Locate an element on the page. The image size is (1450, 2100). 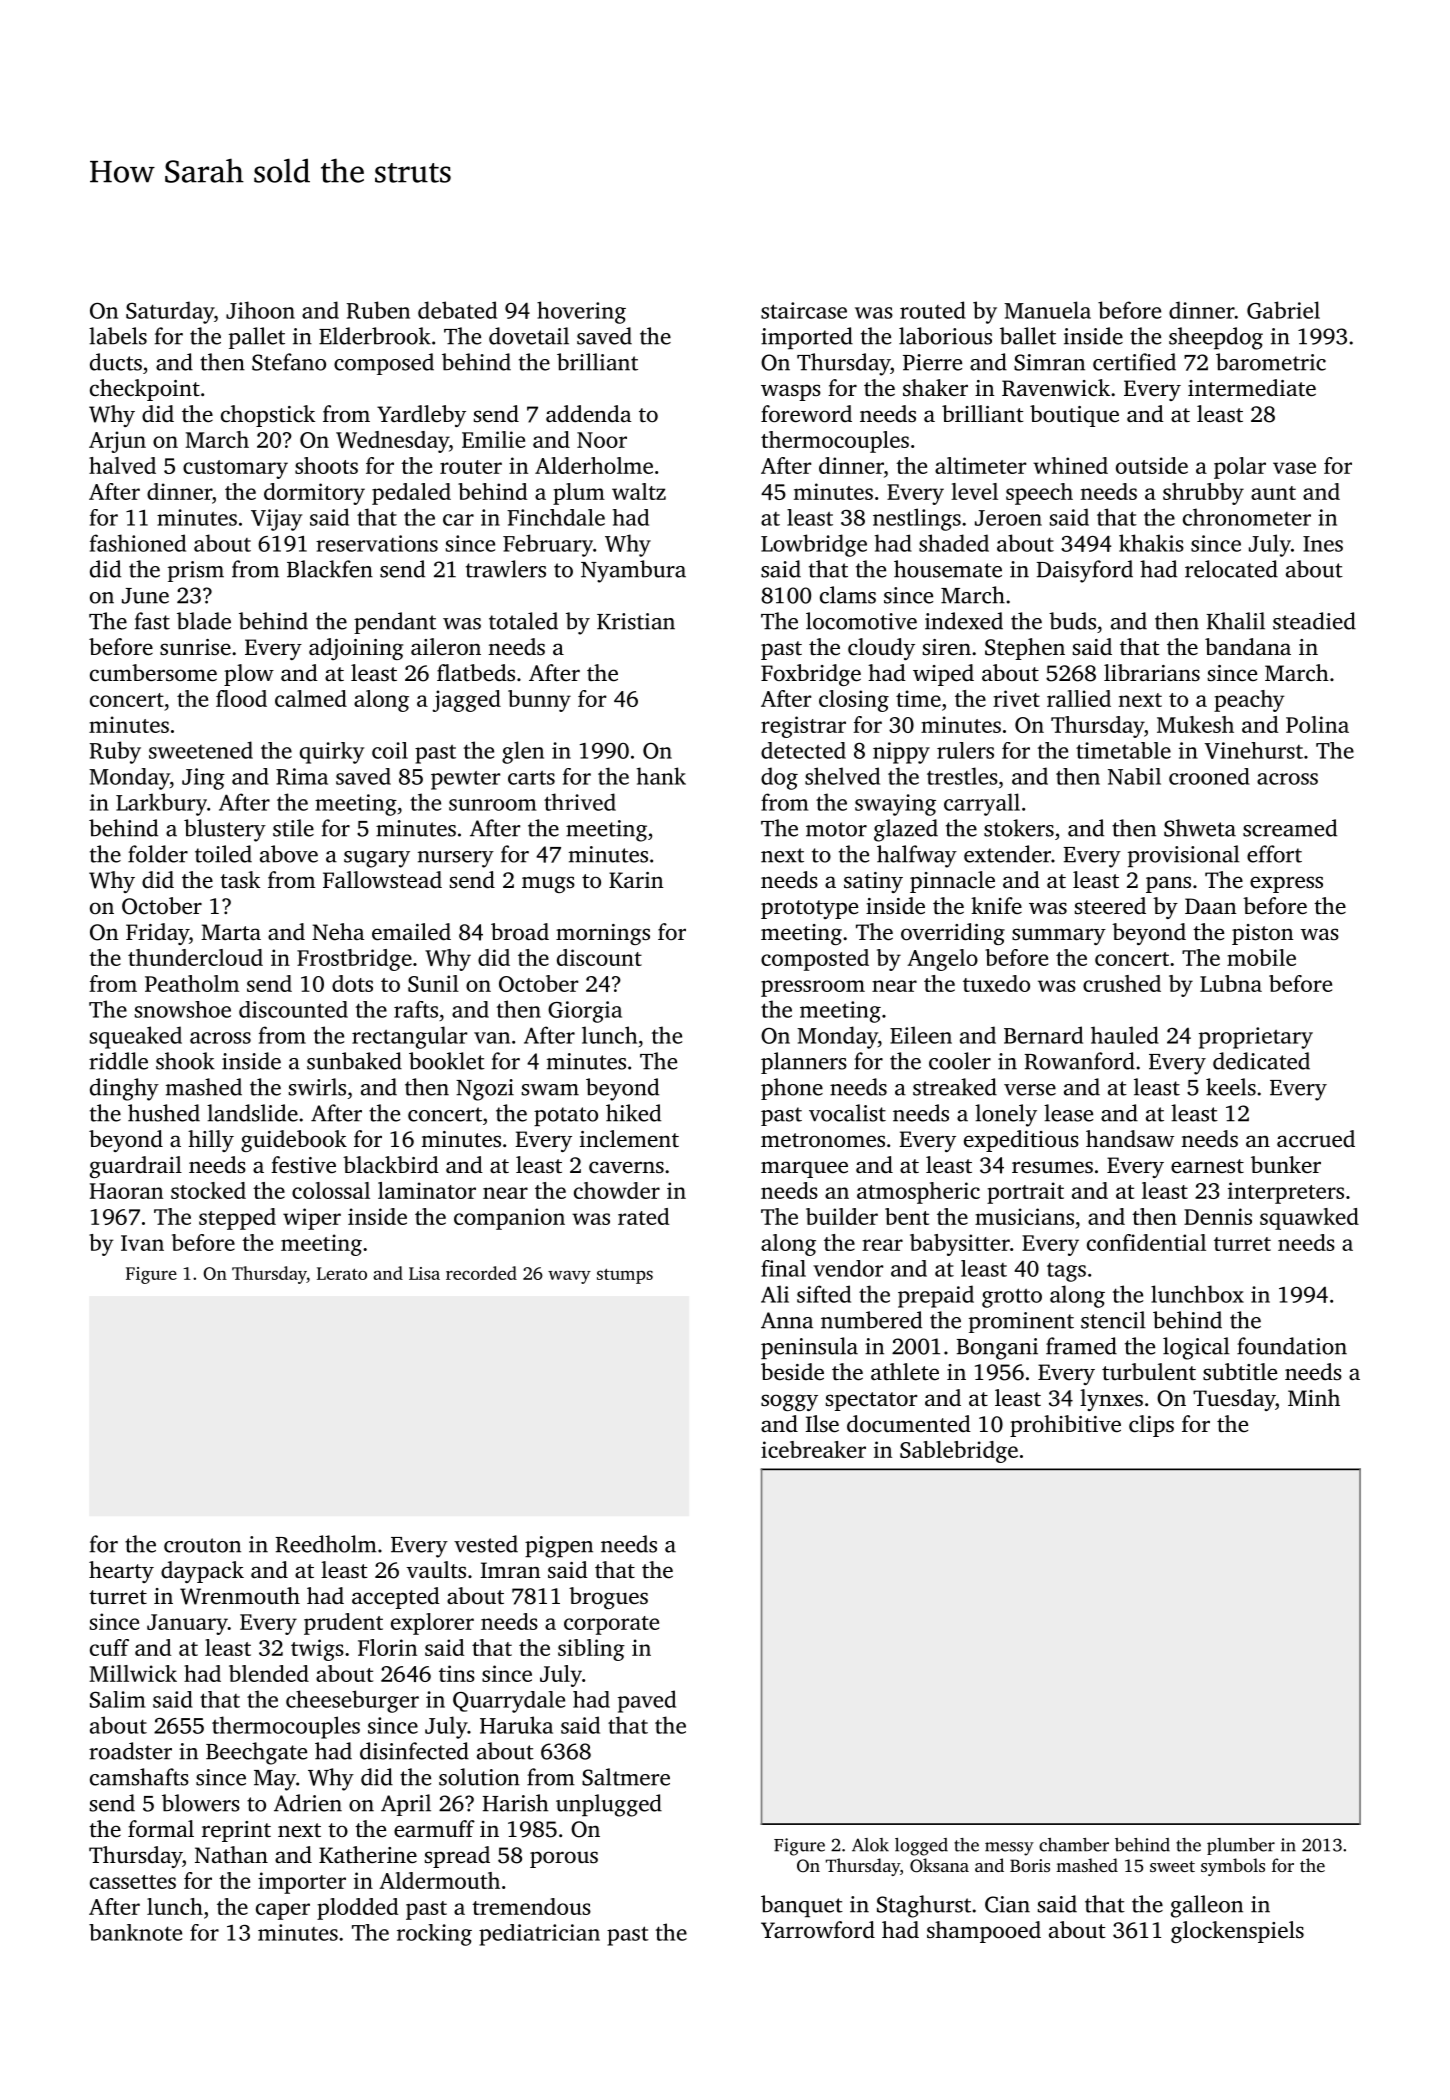
addenda is located at coordinates (589, 413).
